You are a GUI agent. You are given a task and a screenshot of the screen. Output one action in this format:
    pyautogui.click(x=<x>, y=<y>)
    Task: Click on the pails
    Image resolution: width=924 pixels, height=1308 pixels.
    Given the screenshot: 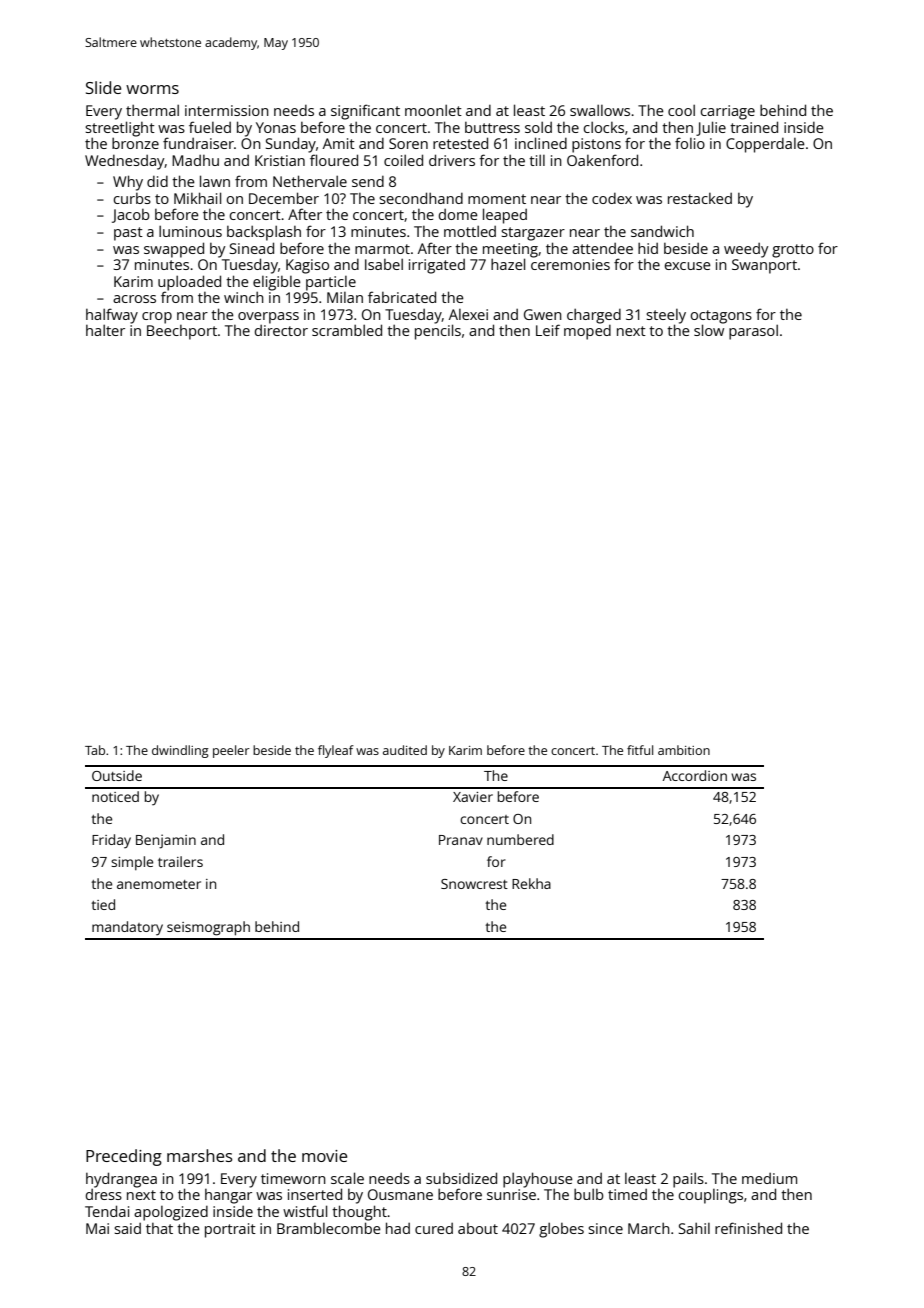 What is the action you would take?
    pyautogui.click(x=688, y=1180)
